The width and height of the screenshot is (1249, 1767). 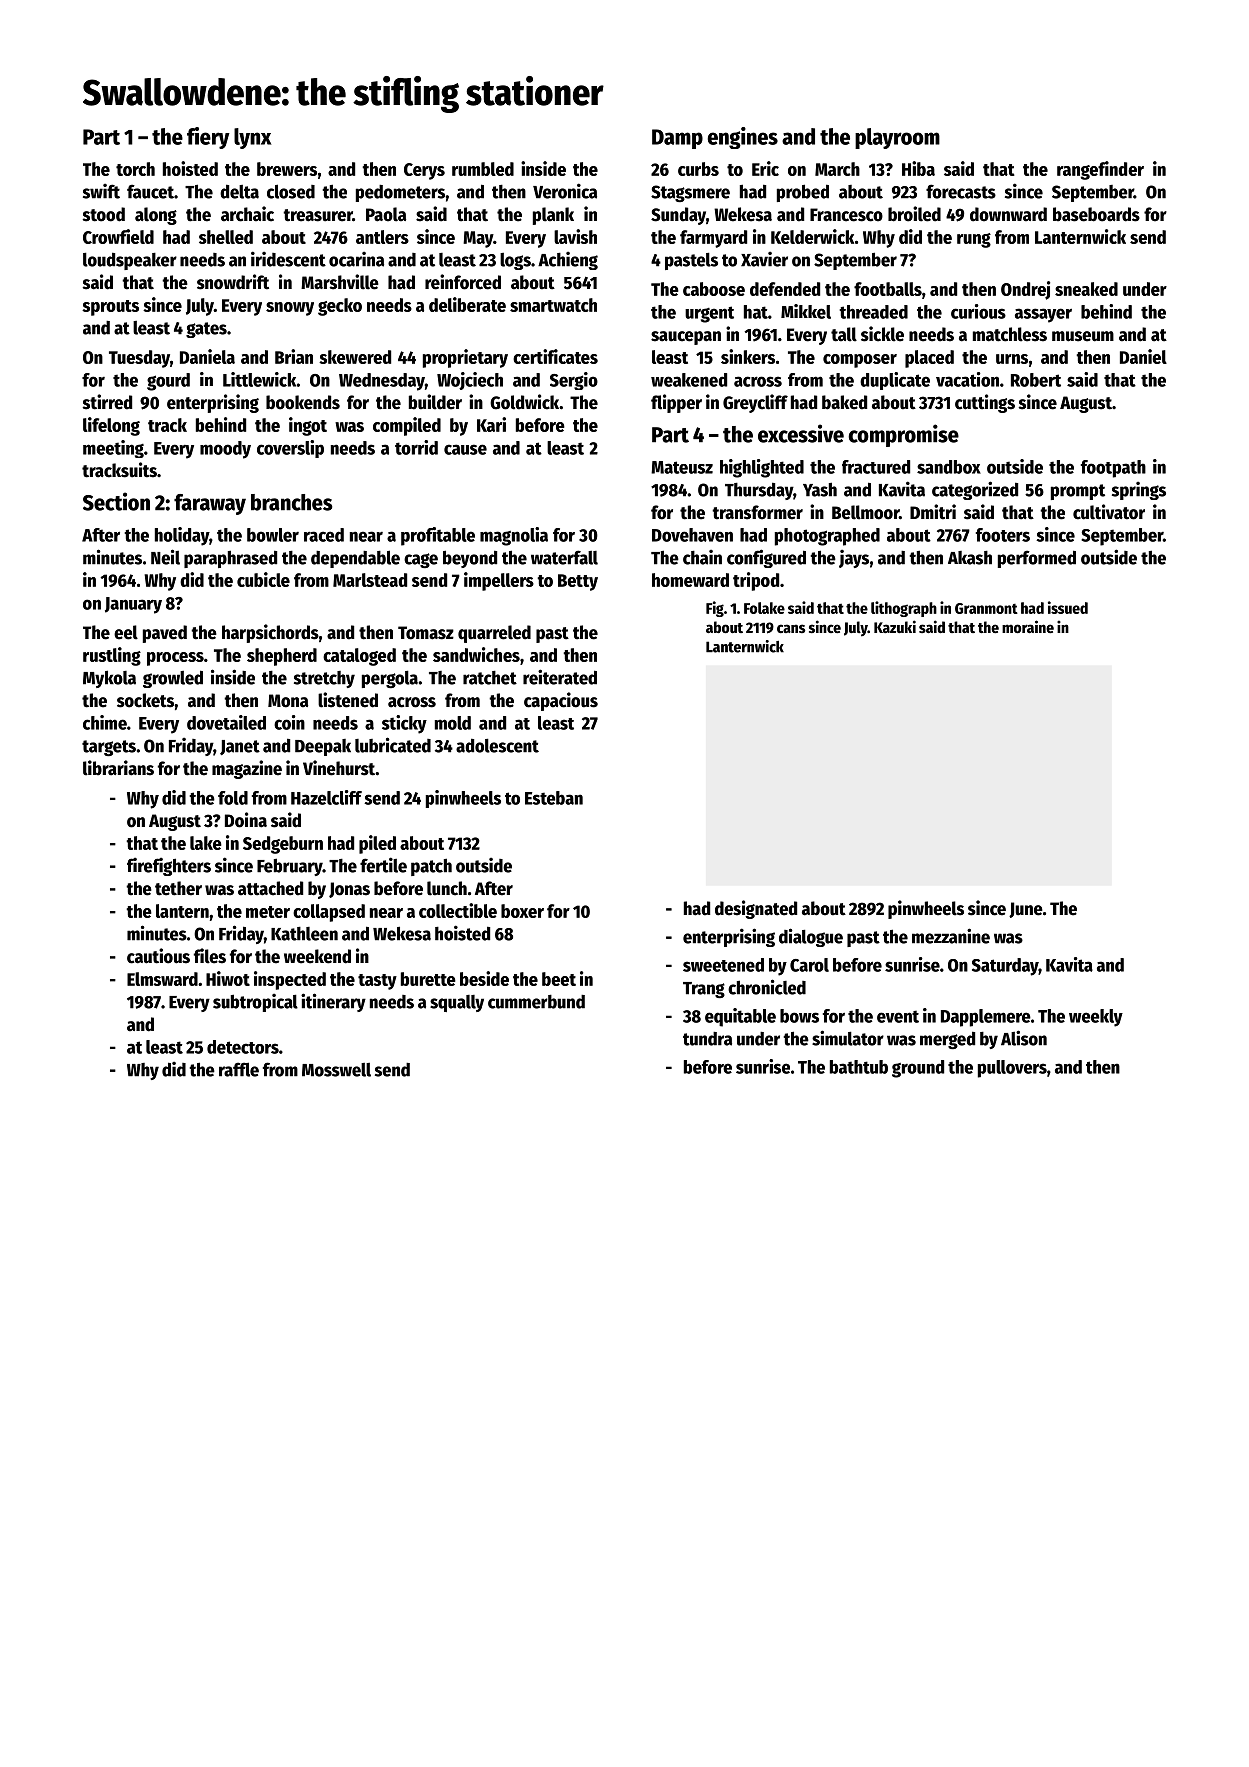 I want to click on transformer, so click(x=757, y=512).
